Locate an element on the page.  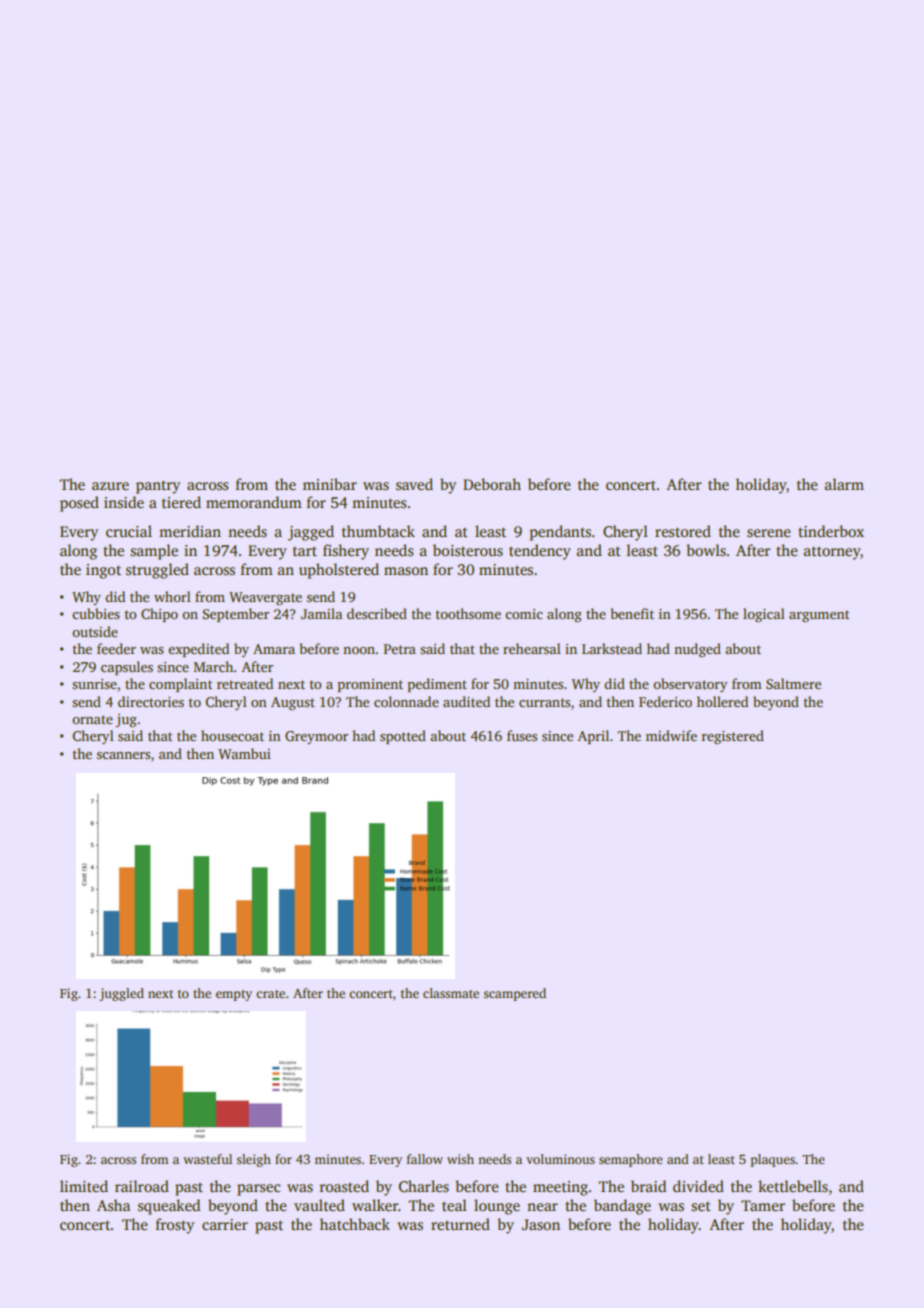
plaques is located at coordinates (772, 1160).
